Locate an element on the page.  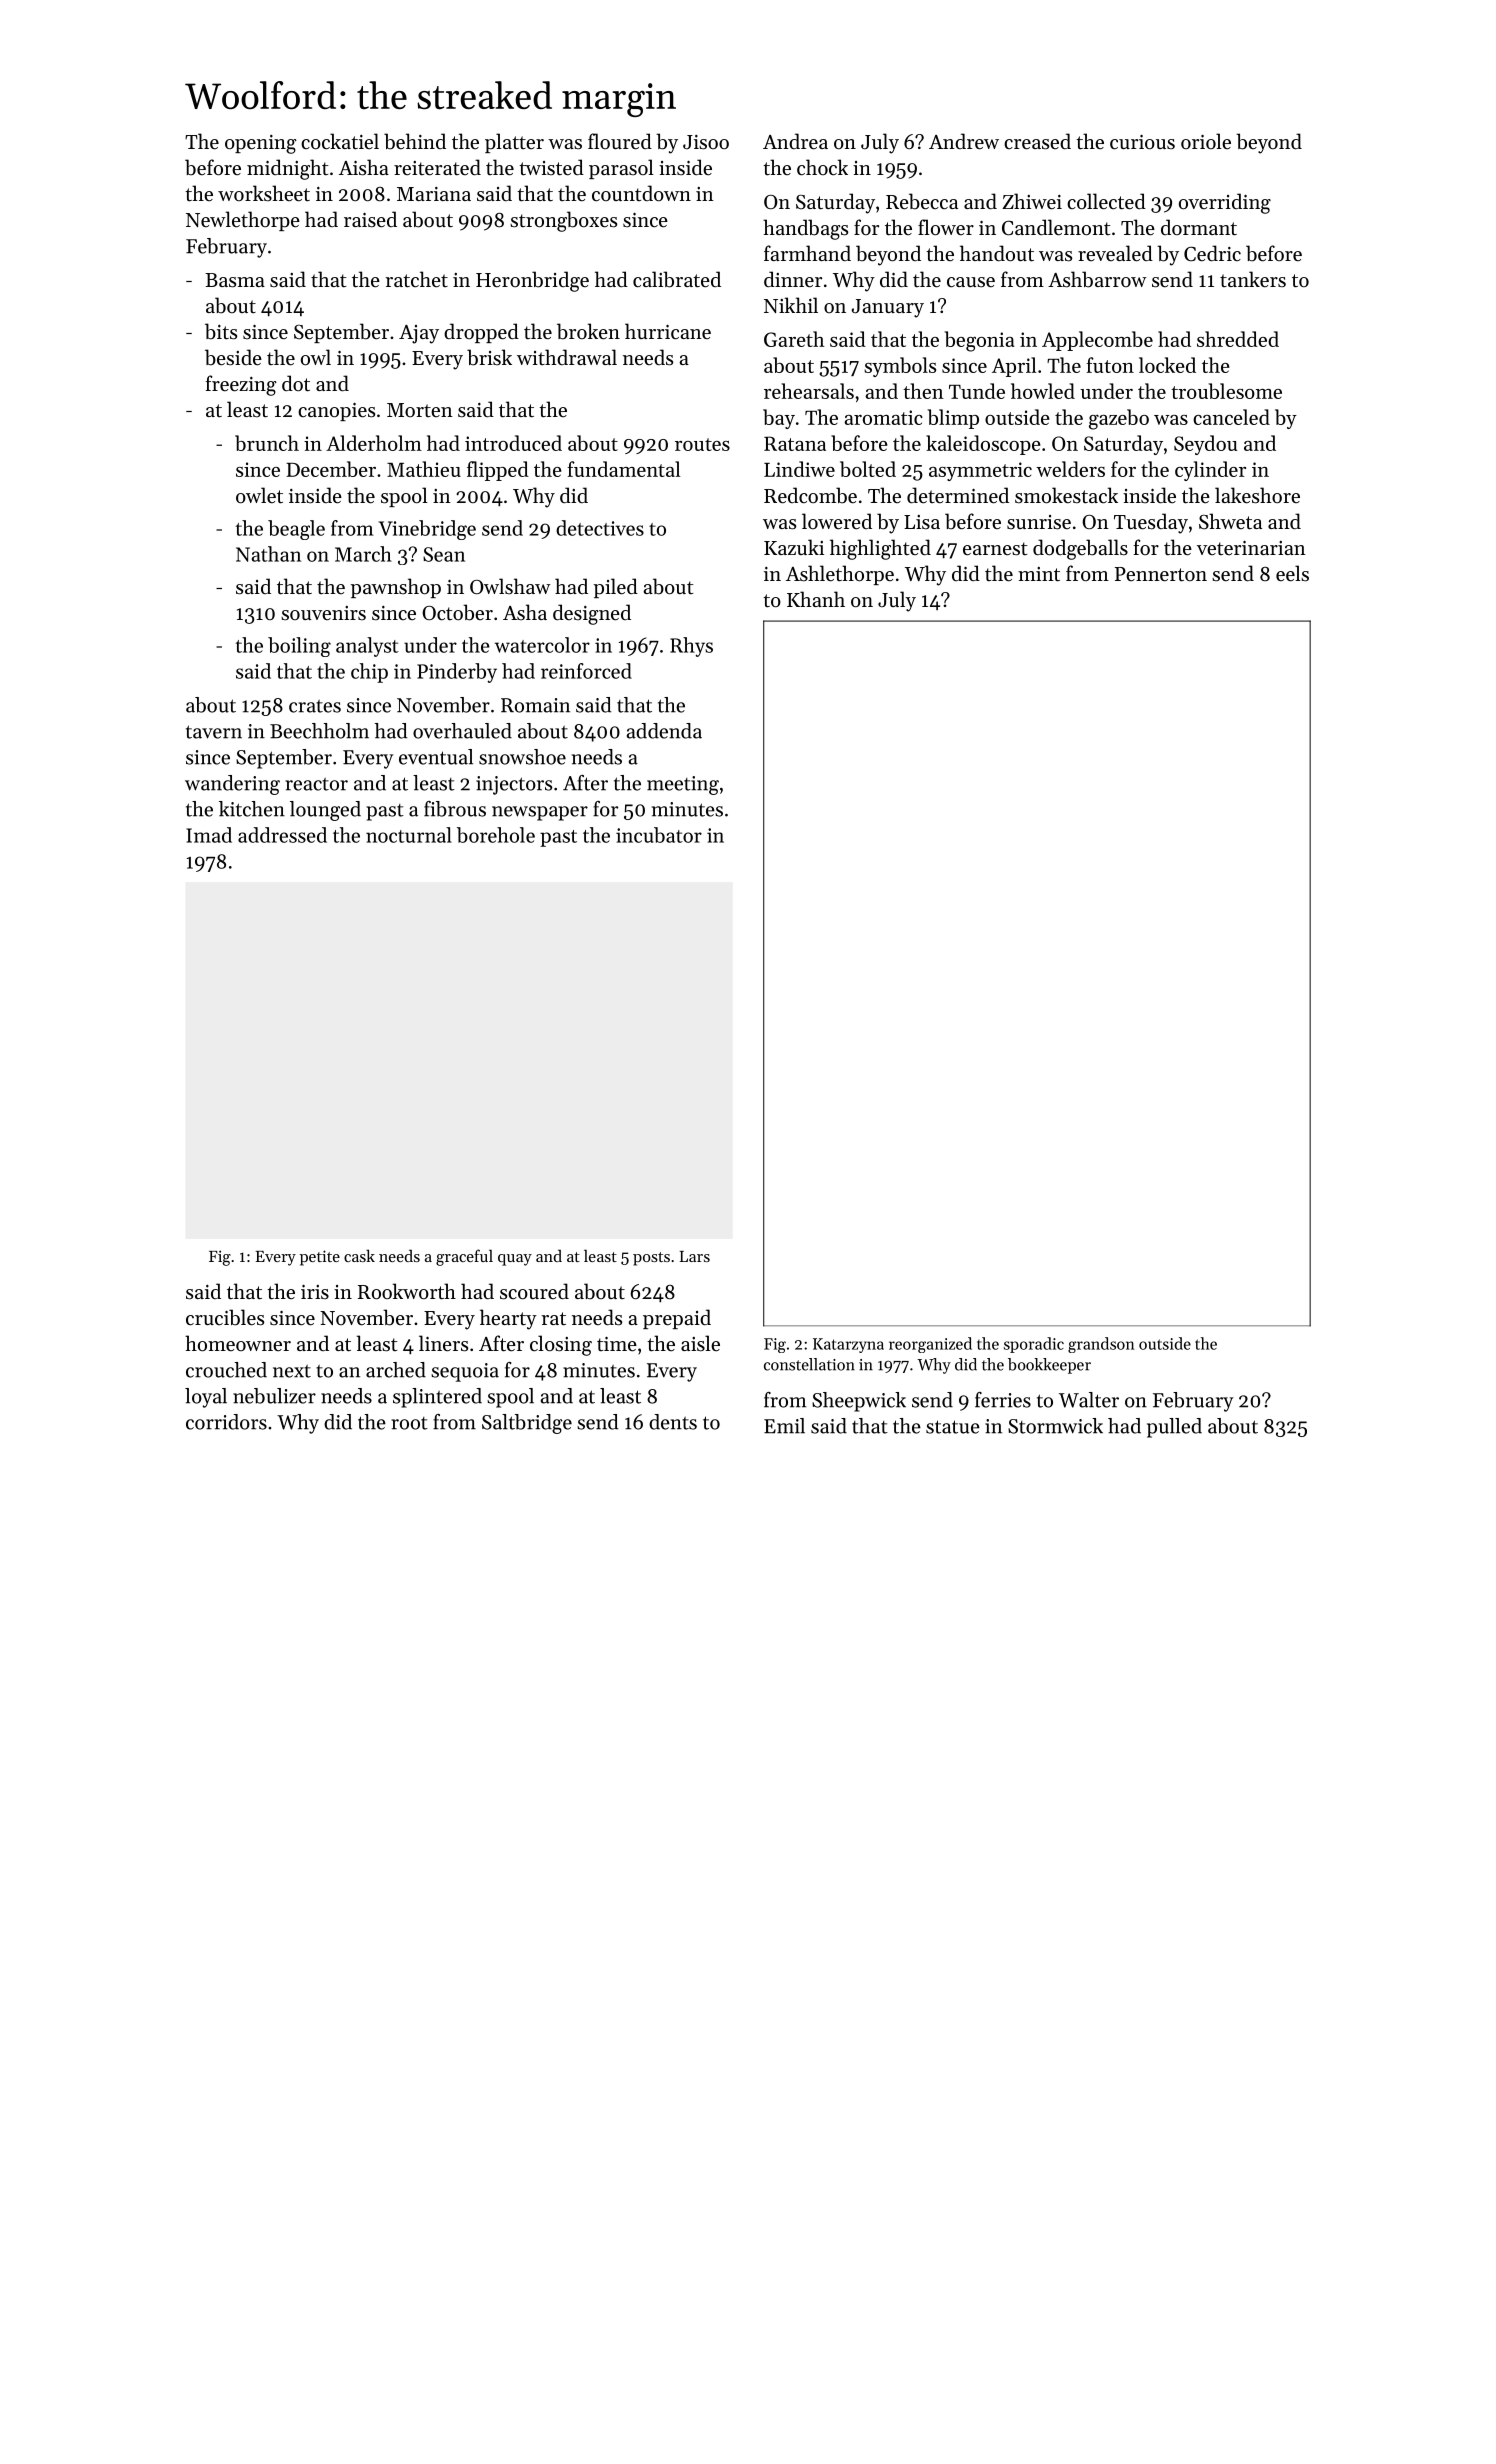
opening is located at coordinates (261, 144).
